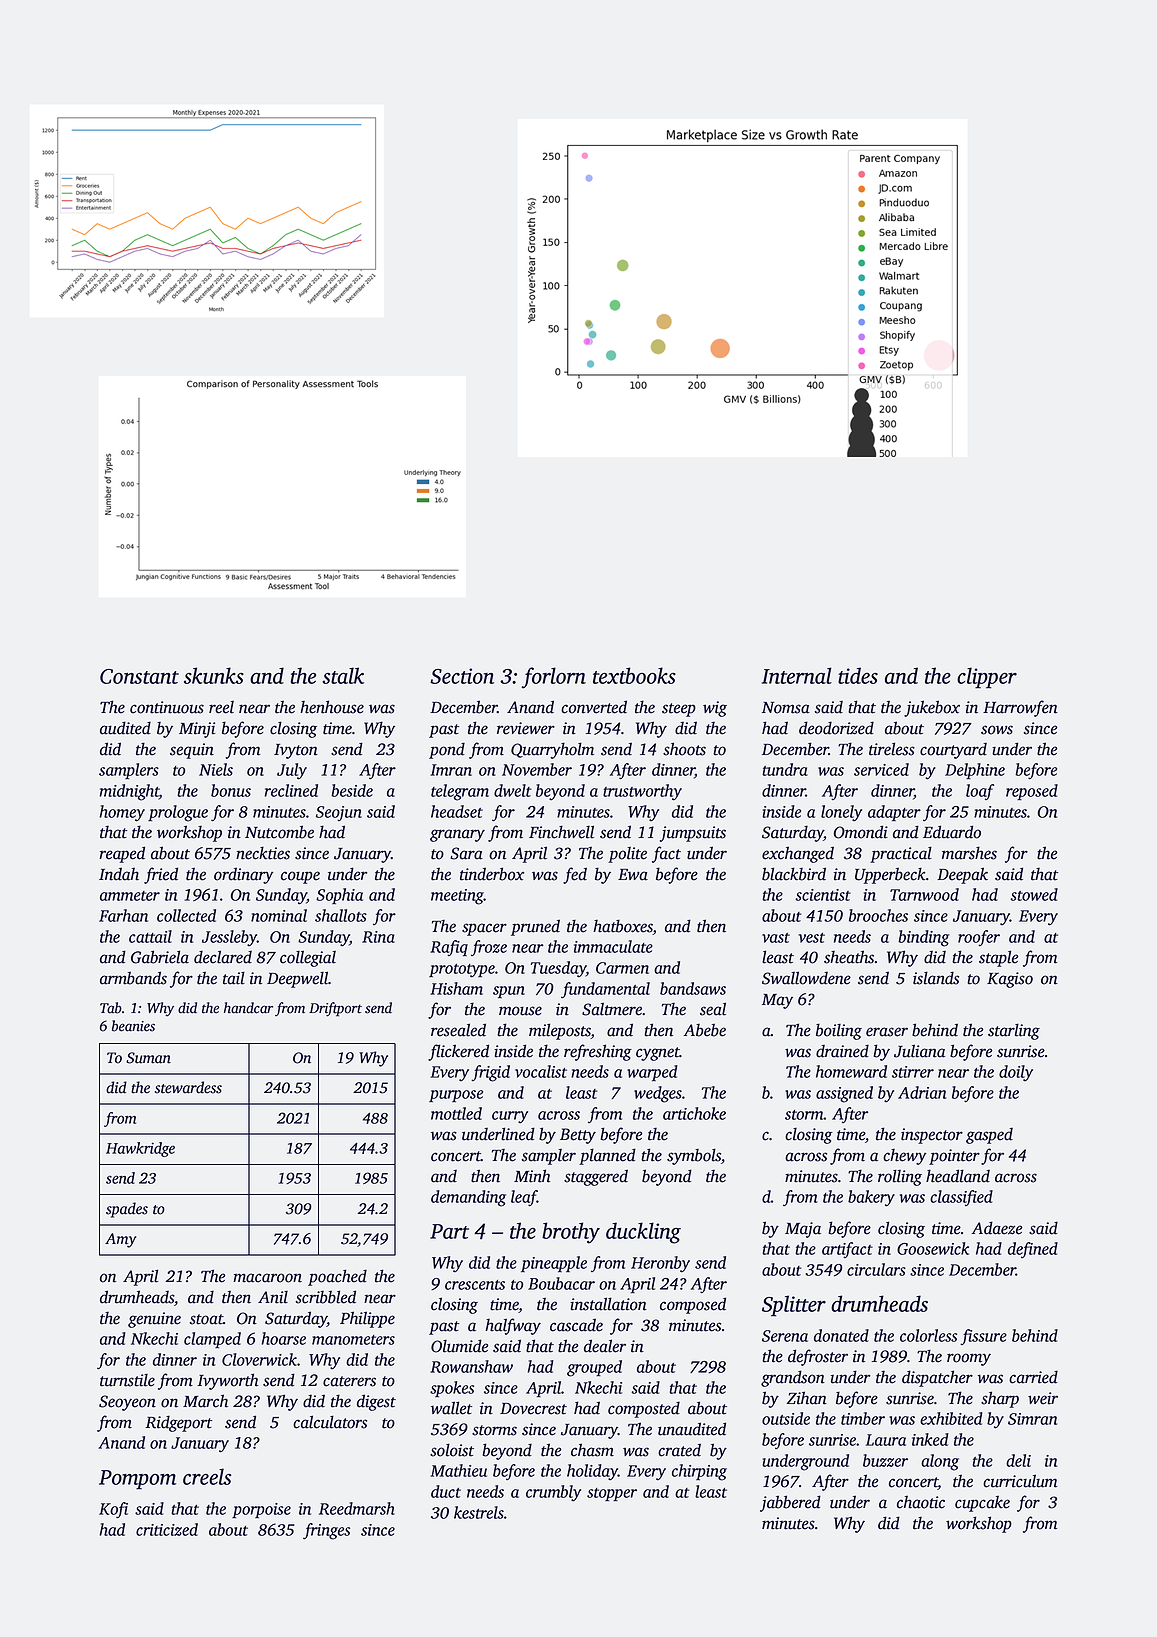 The image size is (1157, 1637). I want to click on brothy, so click(571, 1233).
